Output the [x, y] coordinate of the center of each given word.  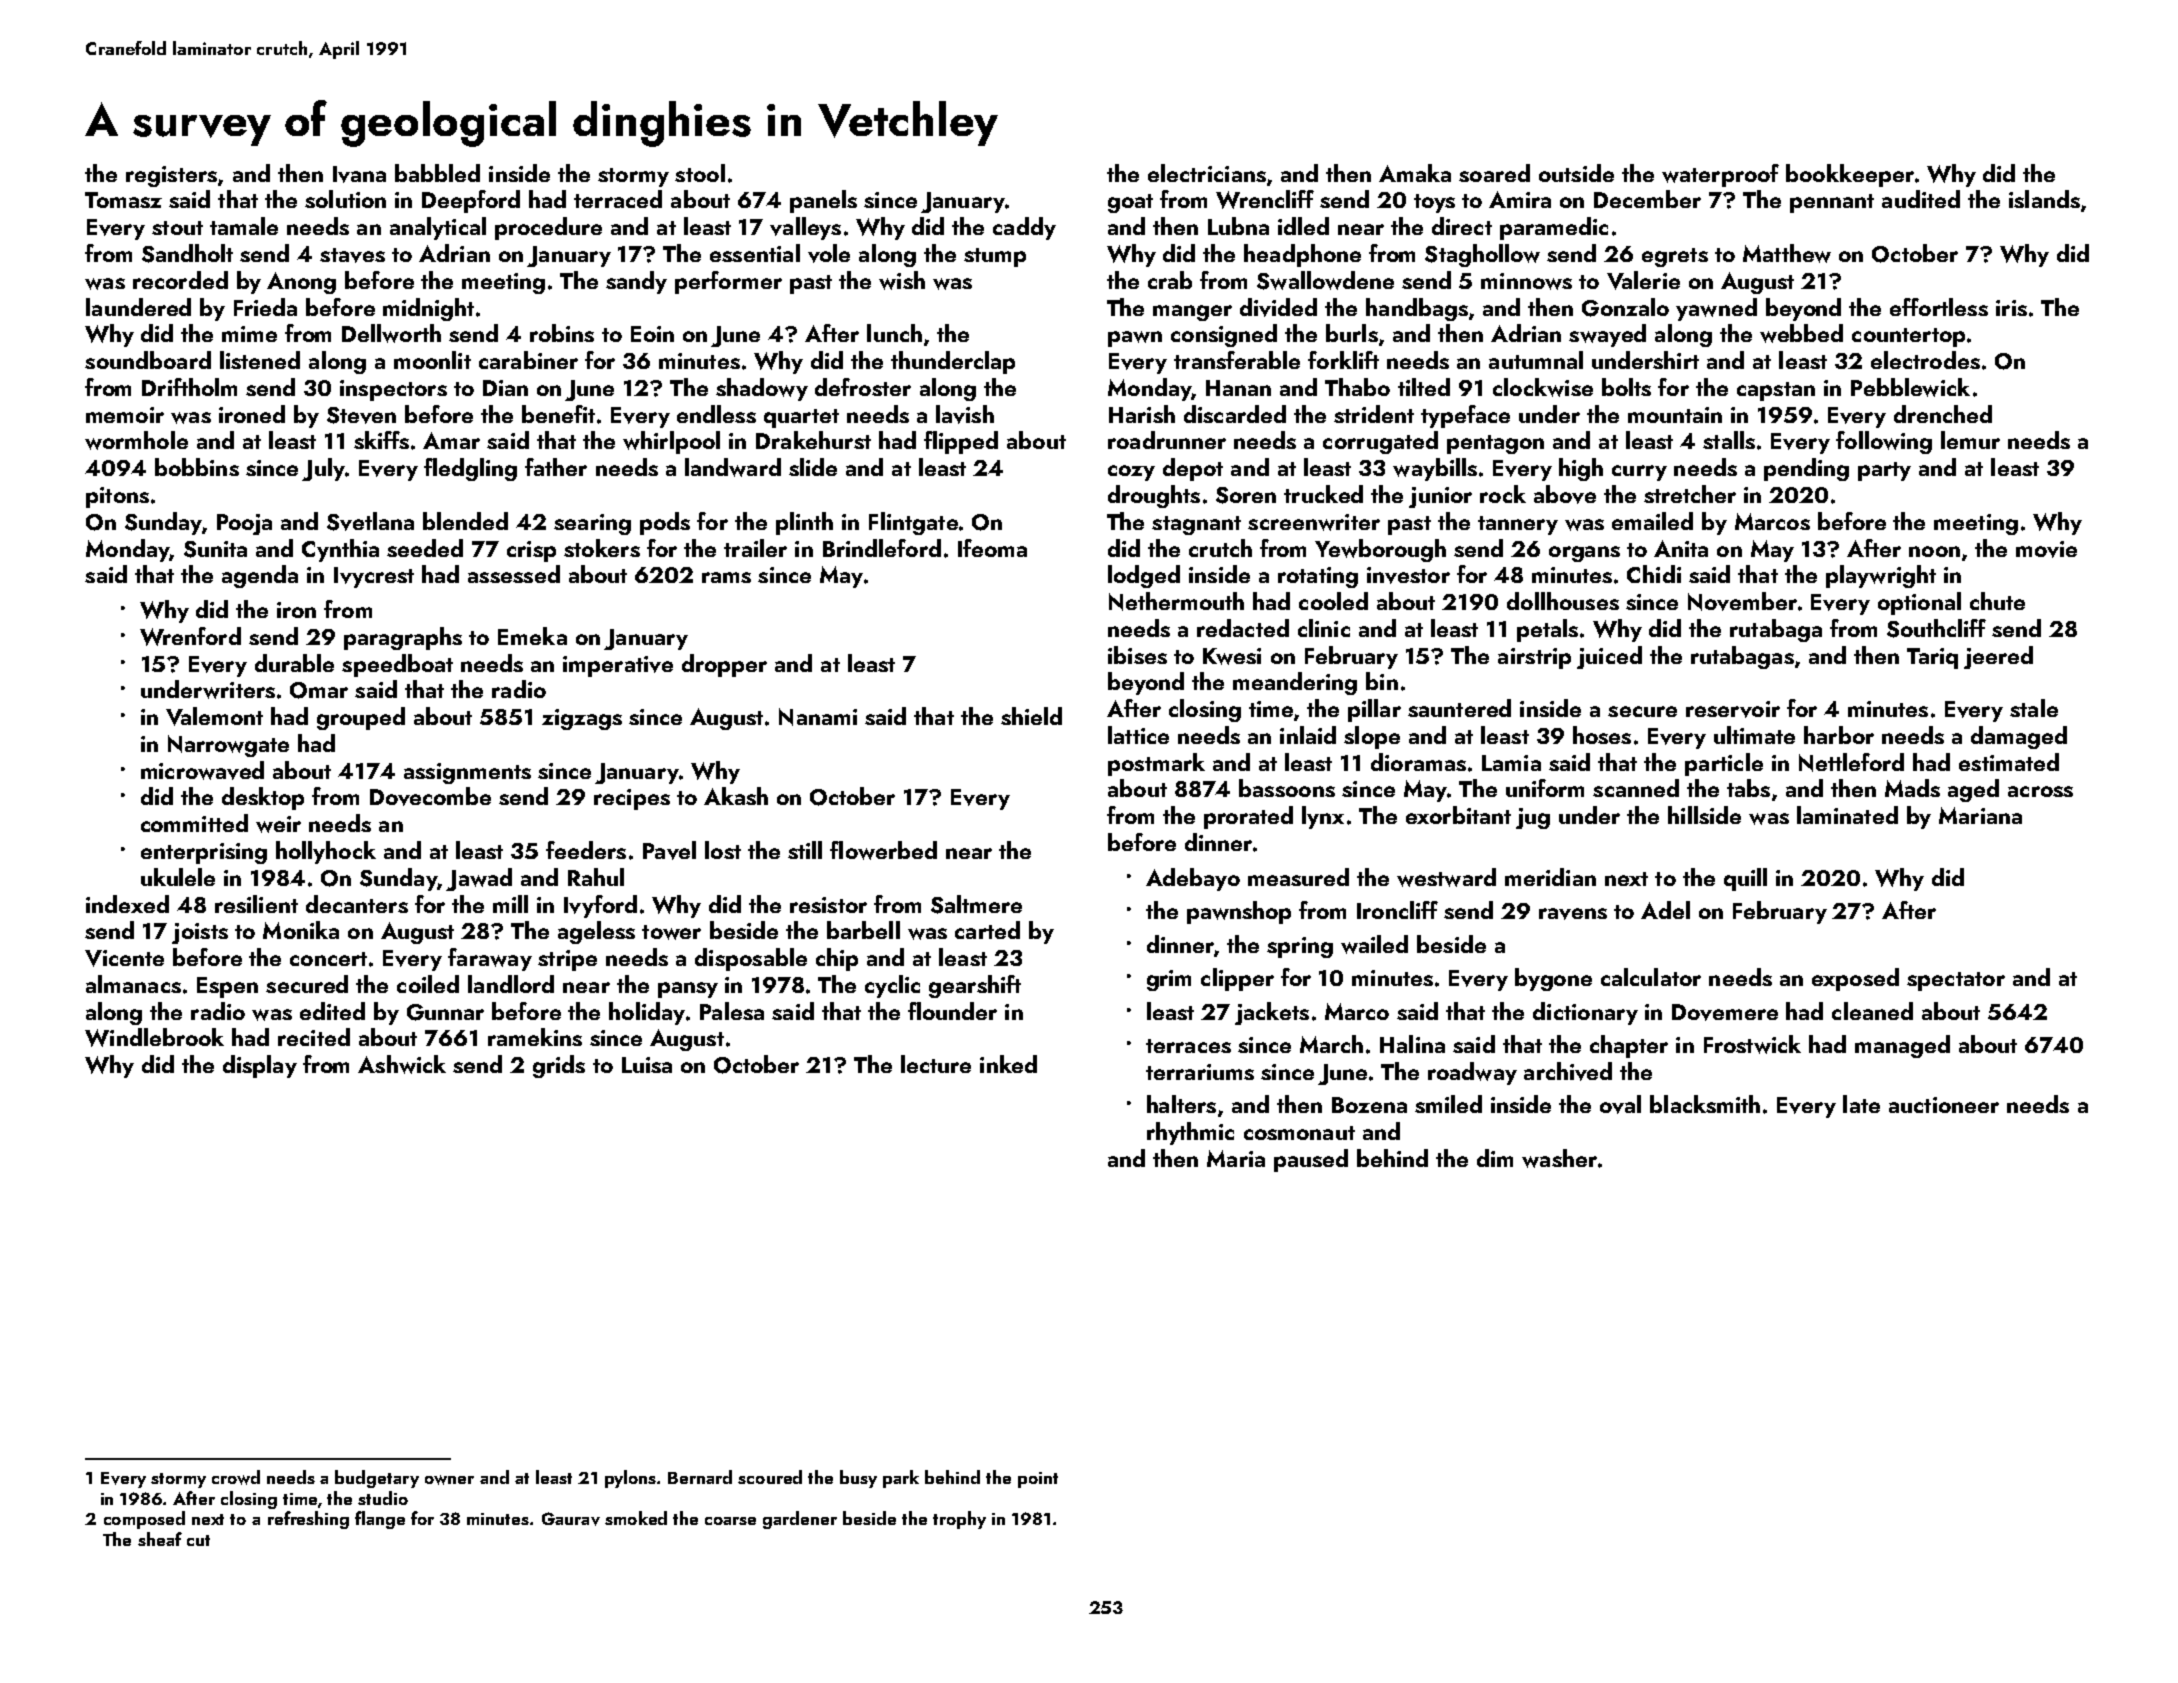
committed [194, 823]
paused [1311, 1160]
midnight [428, 309]
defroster [863, 387]
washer [1559, 1158]
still [805, 850]
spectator [1956, 981]
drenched [1943, 414]
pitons [117, 497]
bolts [1626, 387]
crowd [236, 1477]
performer [728, 282]
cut [198, 1540]
